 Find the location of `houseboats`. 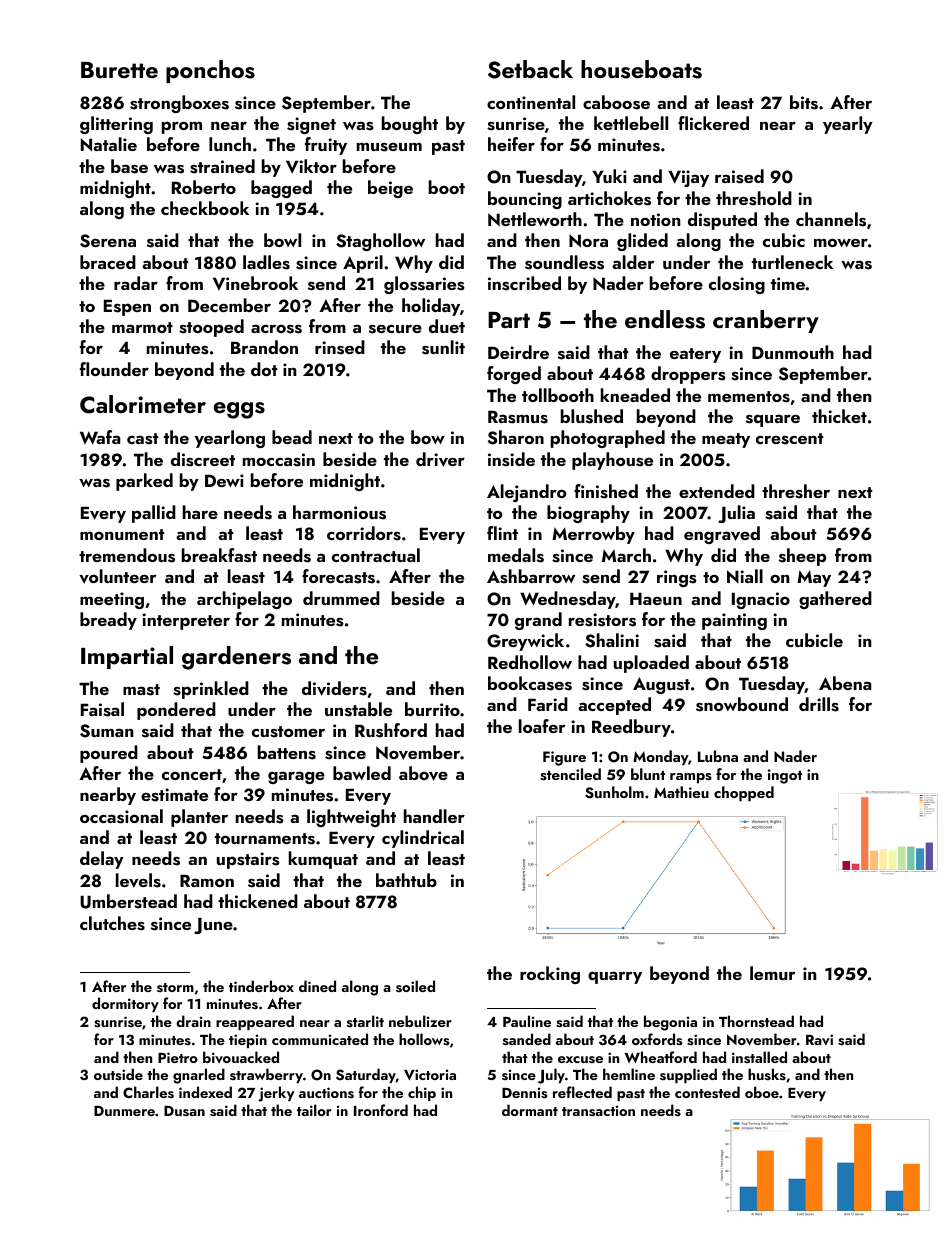

houseboats is located at coordinates (641, 69).
